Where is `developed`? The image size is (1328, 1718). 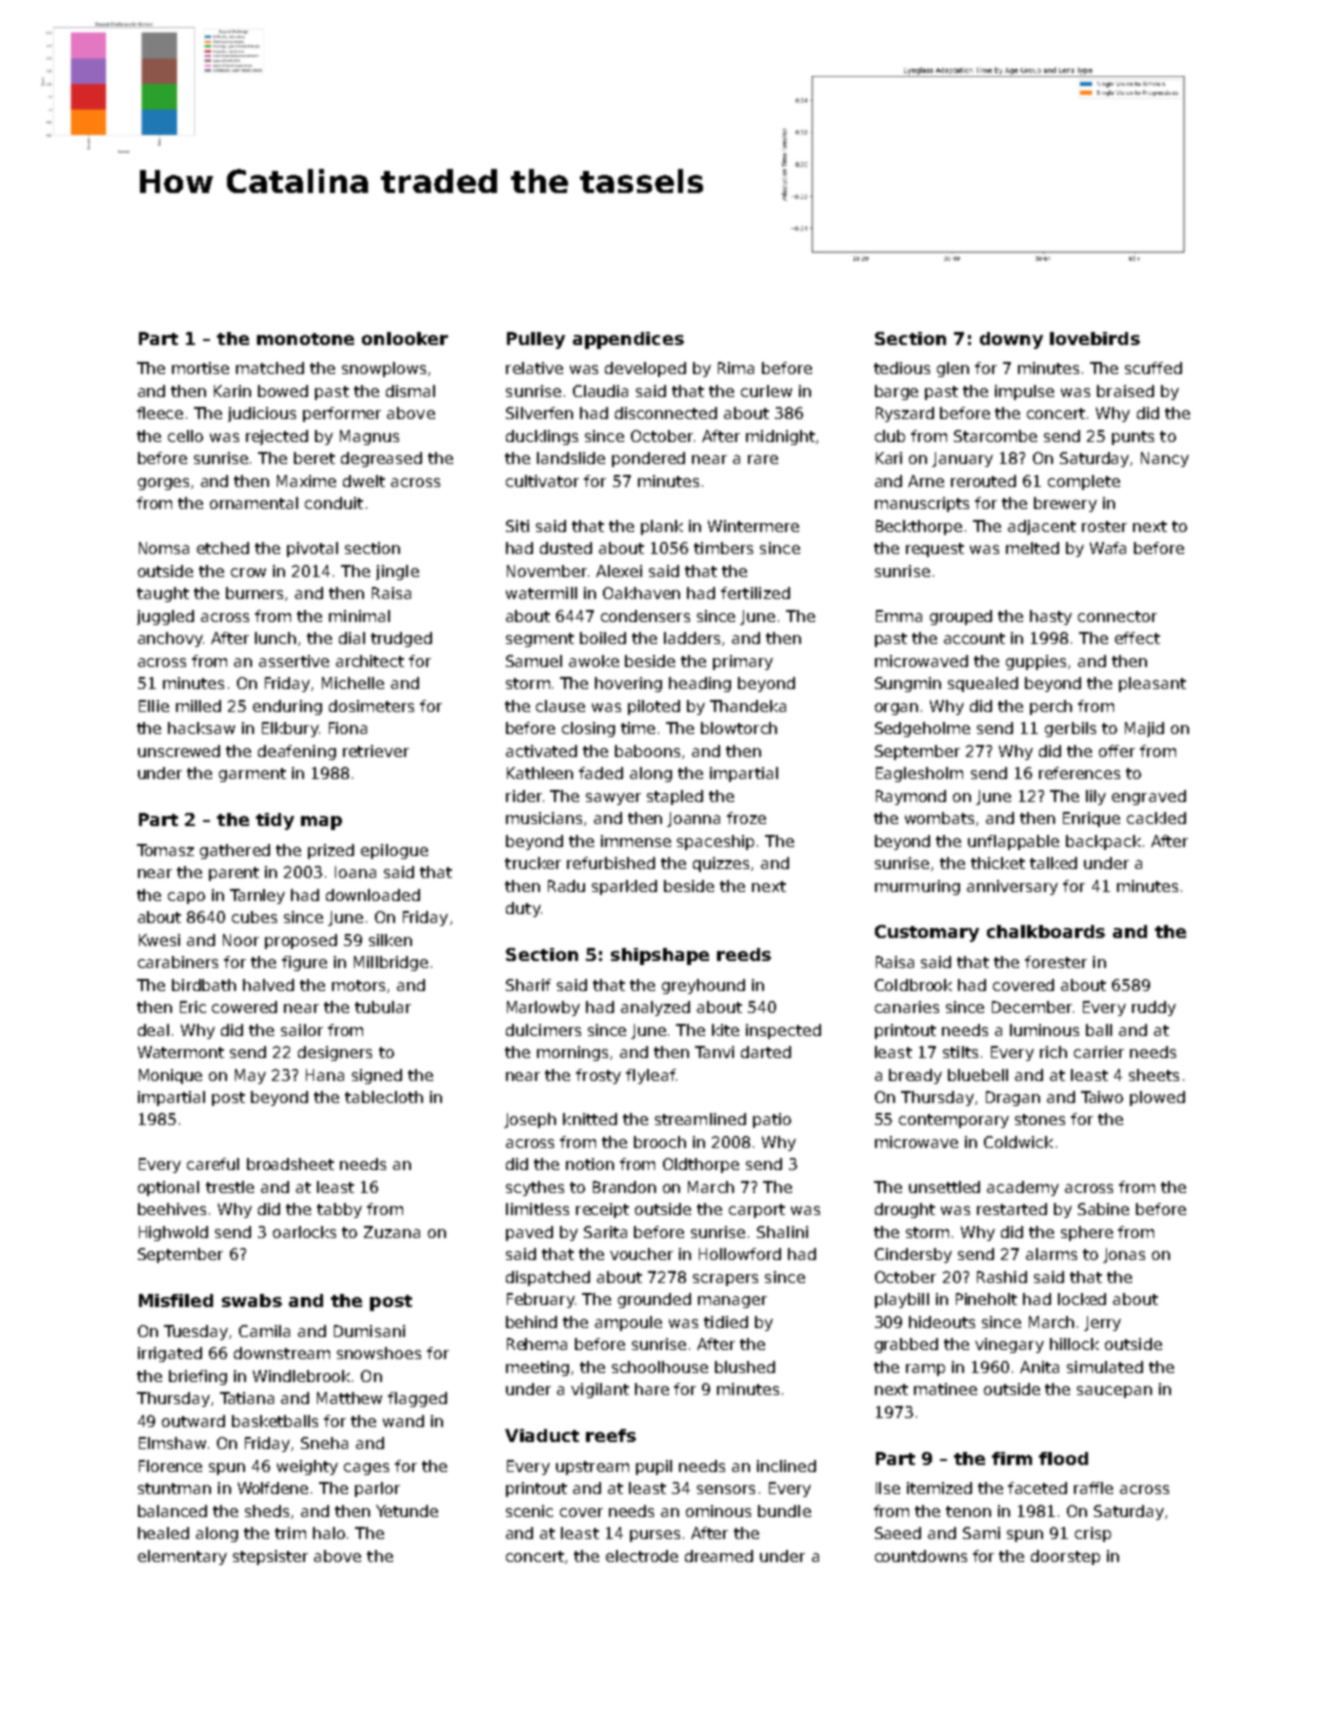
developed is located at coordinates (645, 369).
